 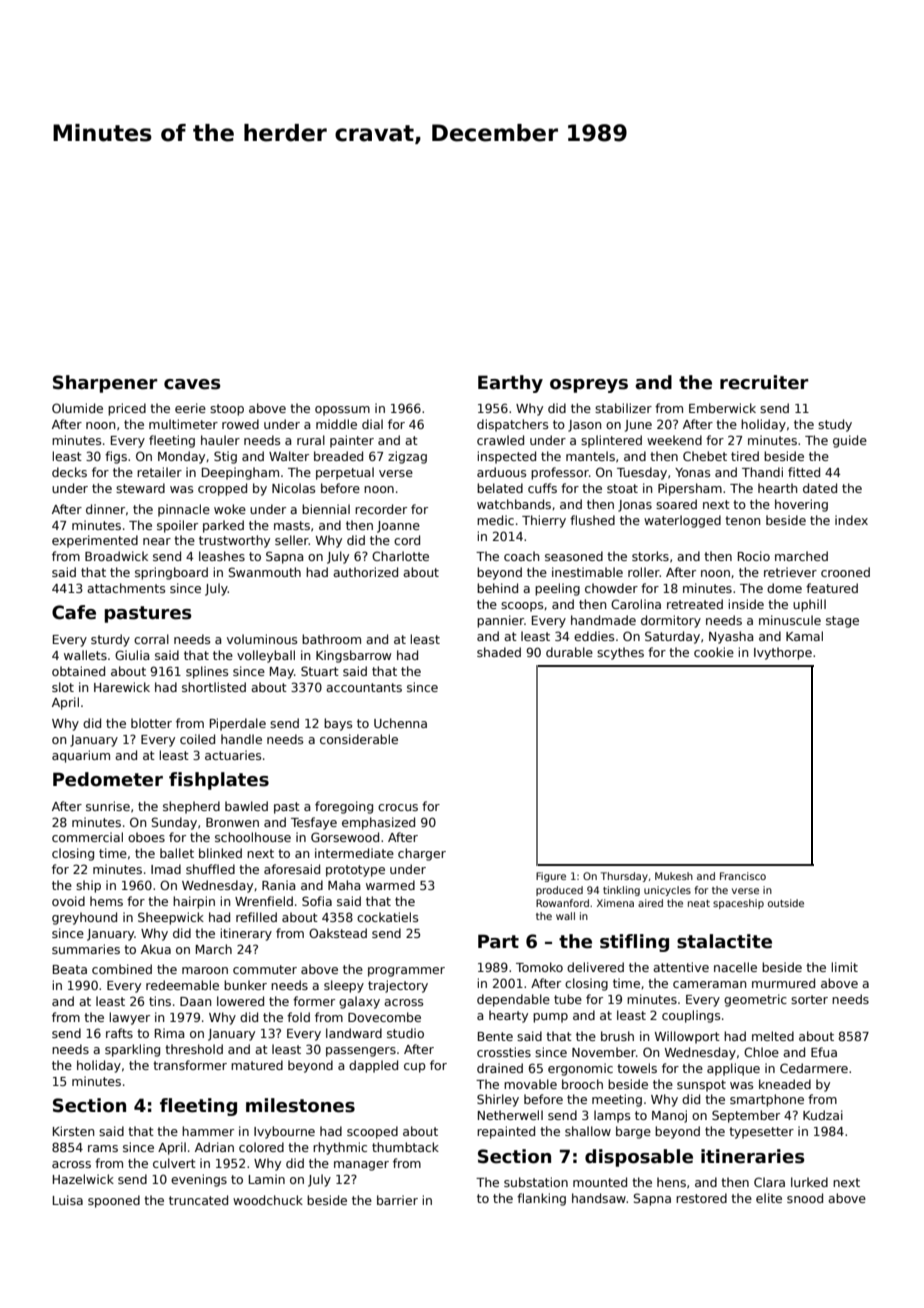 What do you see at coordinates (106, 901) in the document?
I see `hems` at bounding box center [106, 901].
